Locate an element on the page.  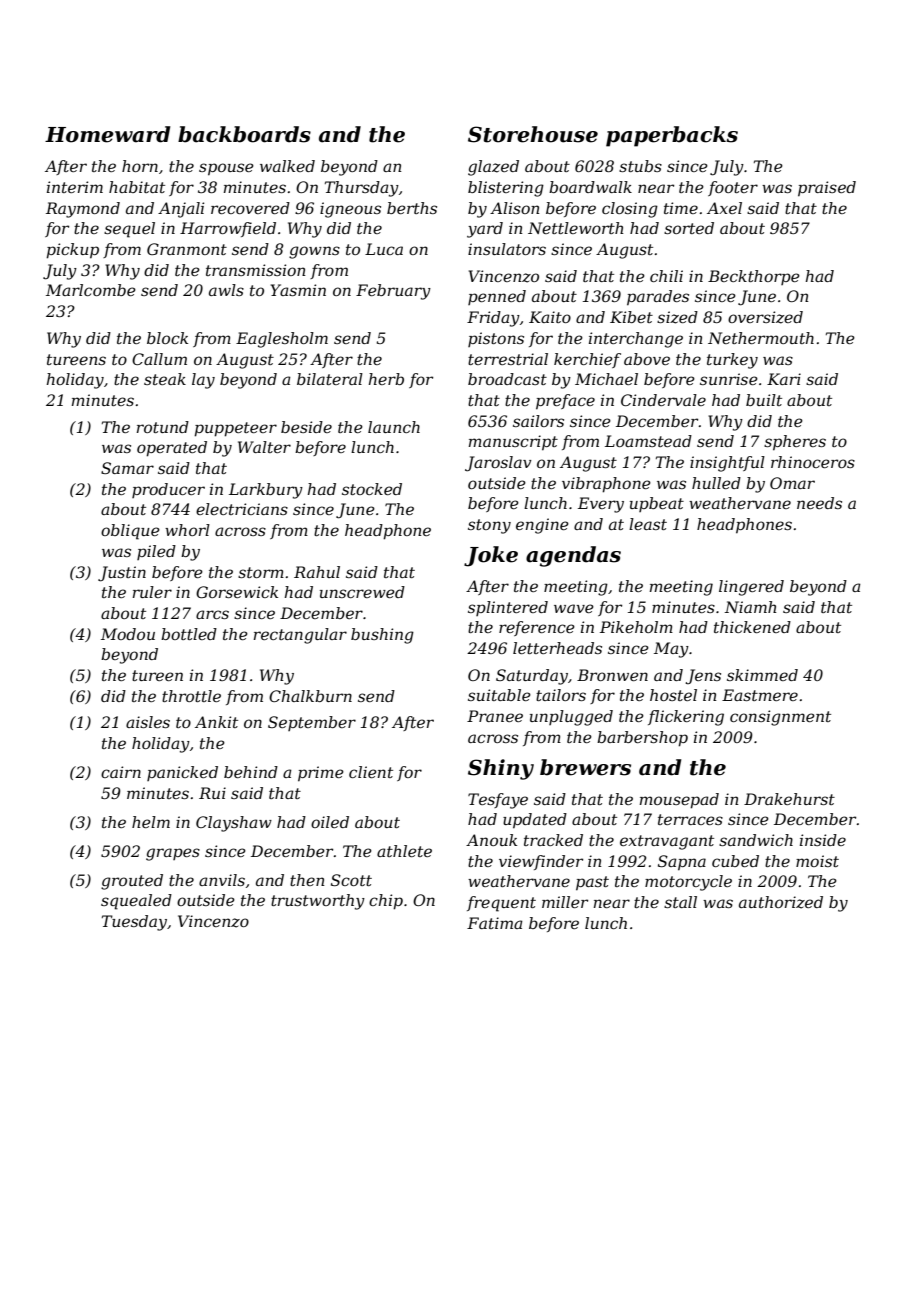
Storehouse is located at coordinates (533, 134).
